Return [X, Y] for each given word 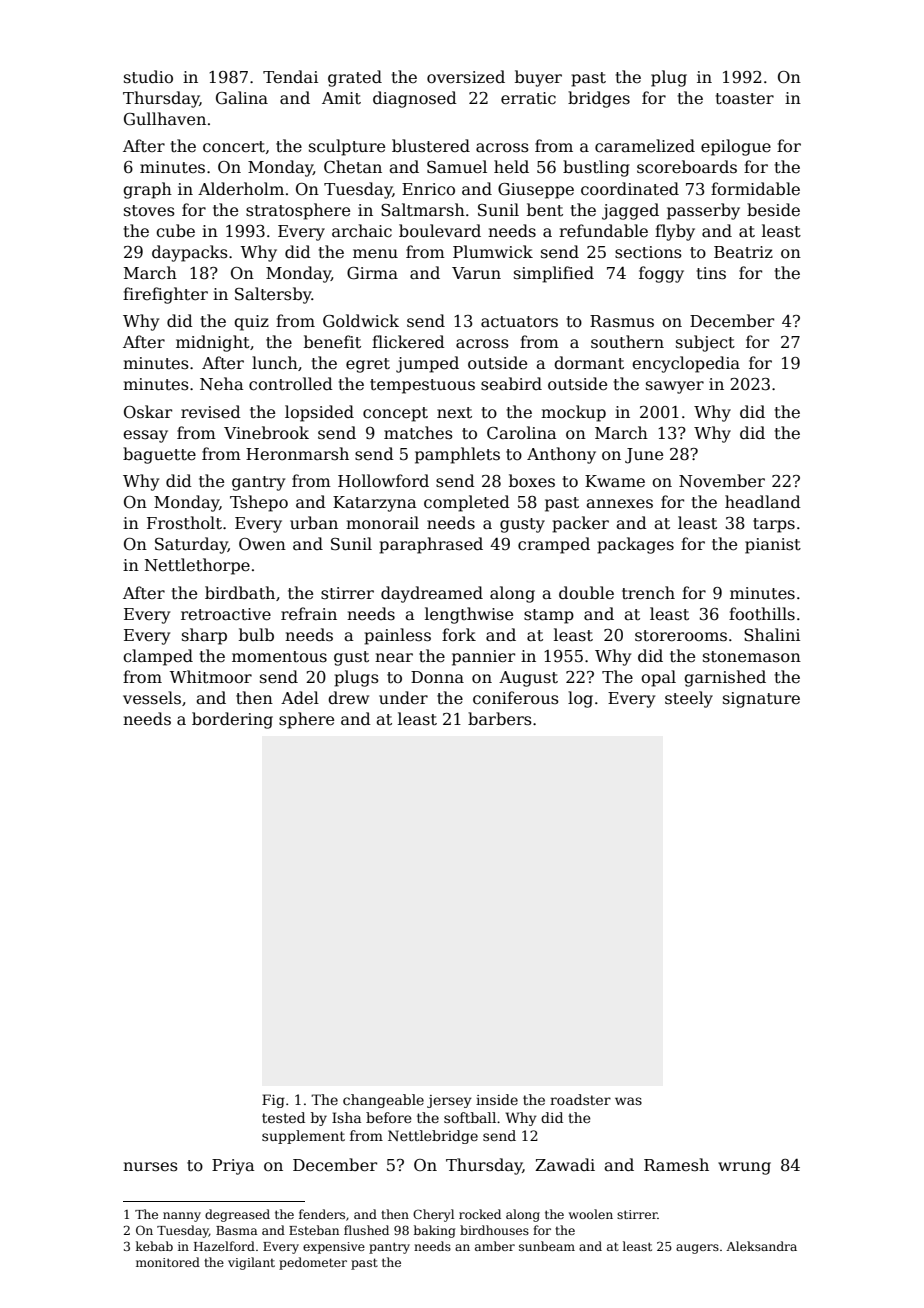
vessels [152, 698]
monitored [168, 1262]
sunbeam [547, 1246]
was [628, 1101]
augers [697, 1249]
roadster [580, 1099]
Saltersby [273, 295]
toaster [745, 98]
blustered [431, 146]
